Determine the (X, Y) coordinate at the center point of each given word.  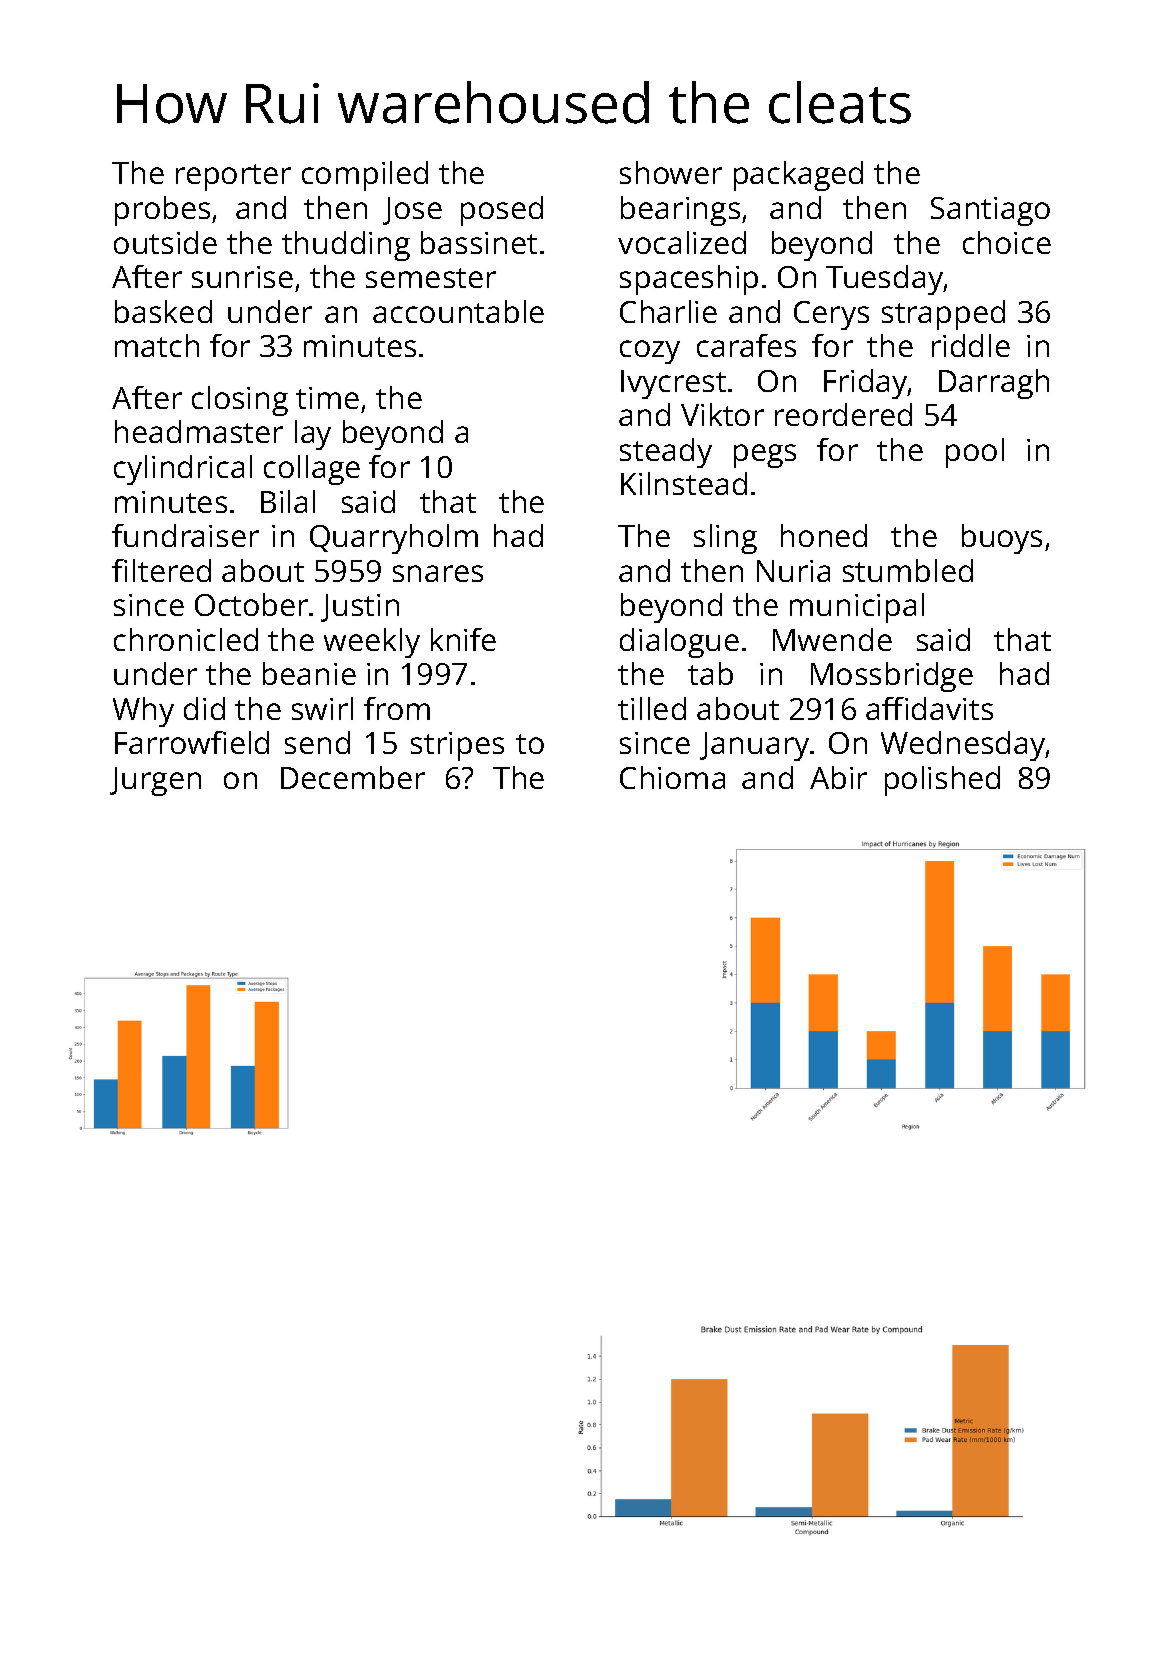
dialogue (679, 643)
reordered (843, 414)
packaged (798, 176)
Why (143, 712)
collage (312, 470)
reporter (233, 177)
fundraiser (185, 535)
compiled (365, 176)
